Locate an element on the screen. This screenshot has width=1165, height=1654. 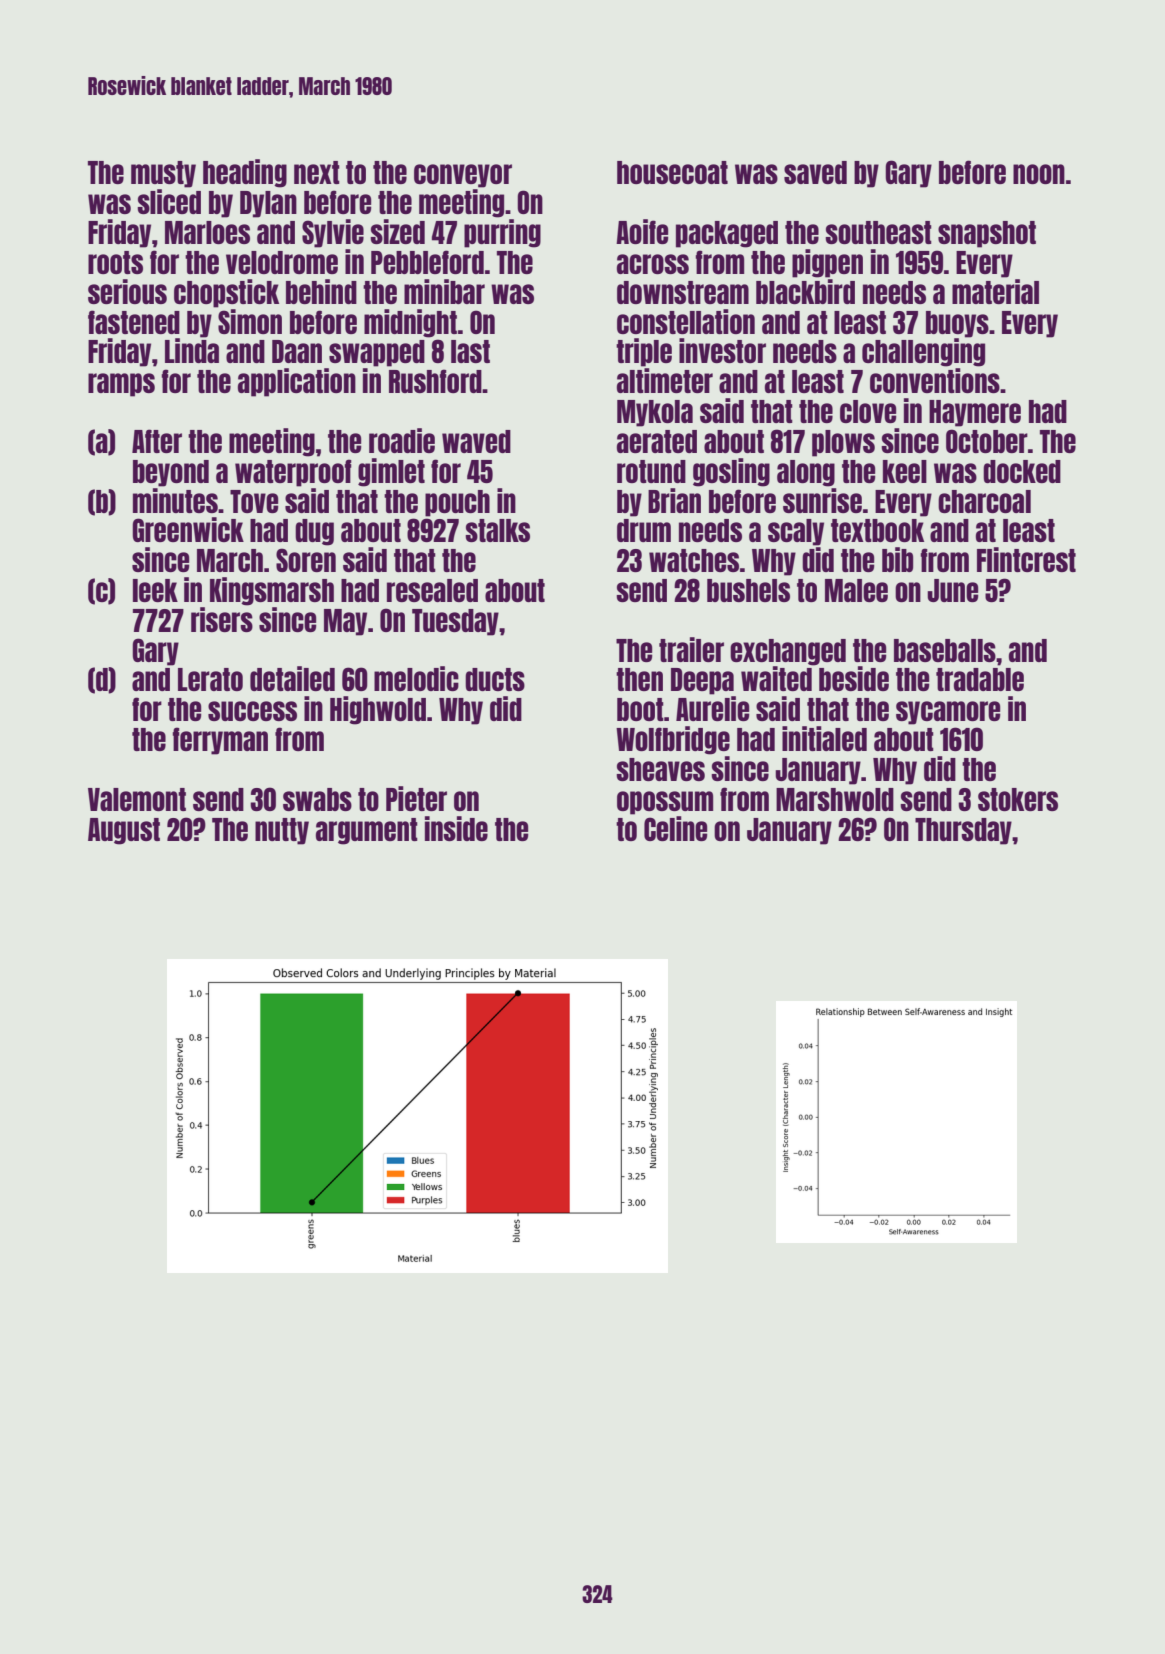
watches is located at coordinates (694, 560).
